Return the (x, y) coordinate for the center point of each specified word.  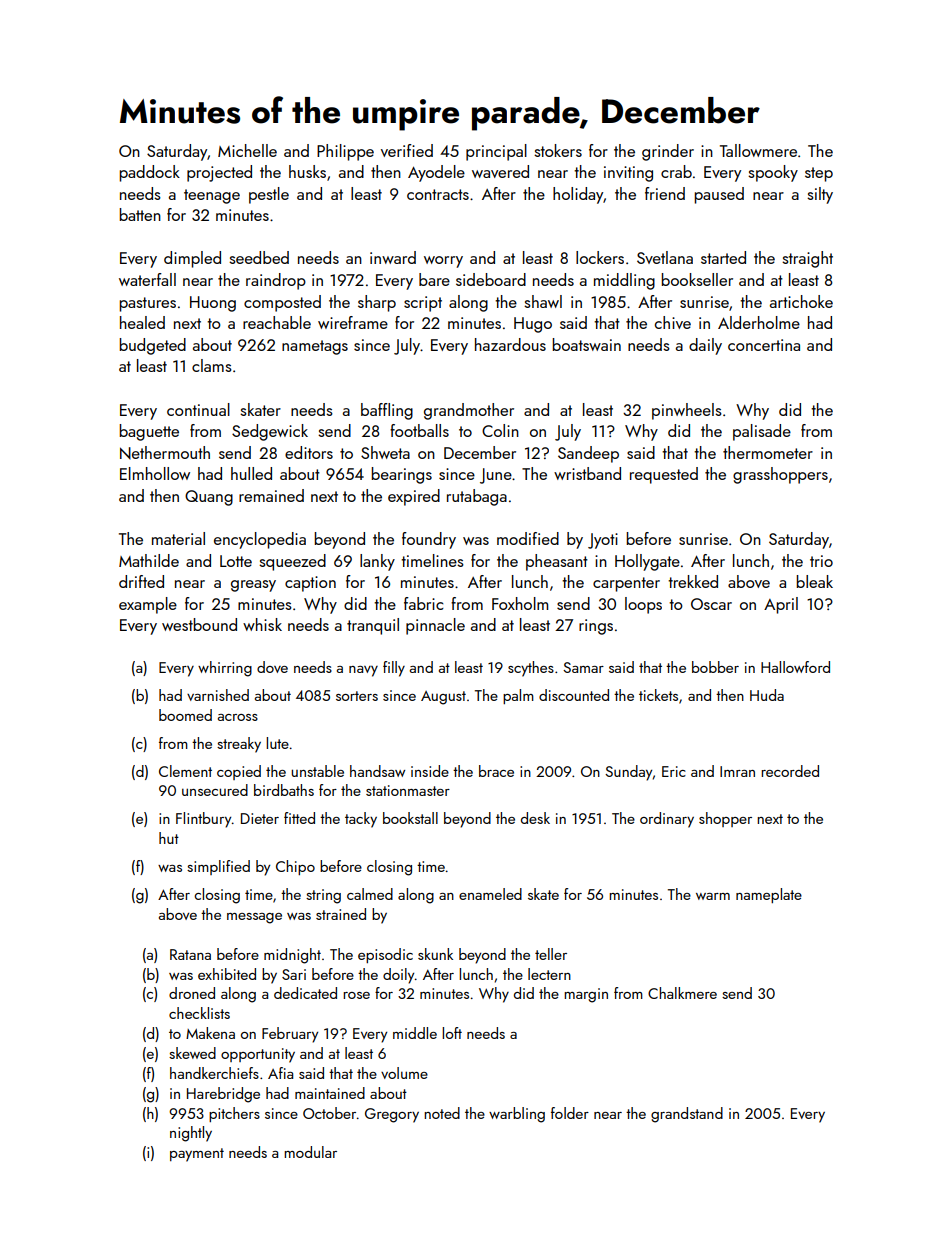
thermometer (768, 452)
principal (496, 152)
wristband (587, 473)
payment (197, 1155)
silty (820, 195)
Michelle (247, 150)
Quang (209, 498)
